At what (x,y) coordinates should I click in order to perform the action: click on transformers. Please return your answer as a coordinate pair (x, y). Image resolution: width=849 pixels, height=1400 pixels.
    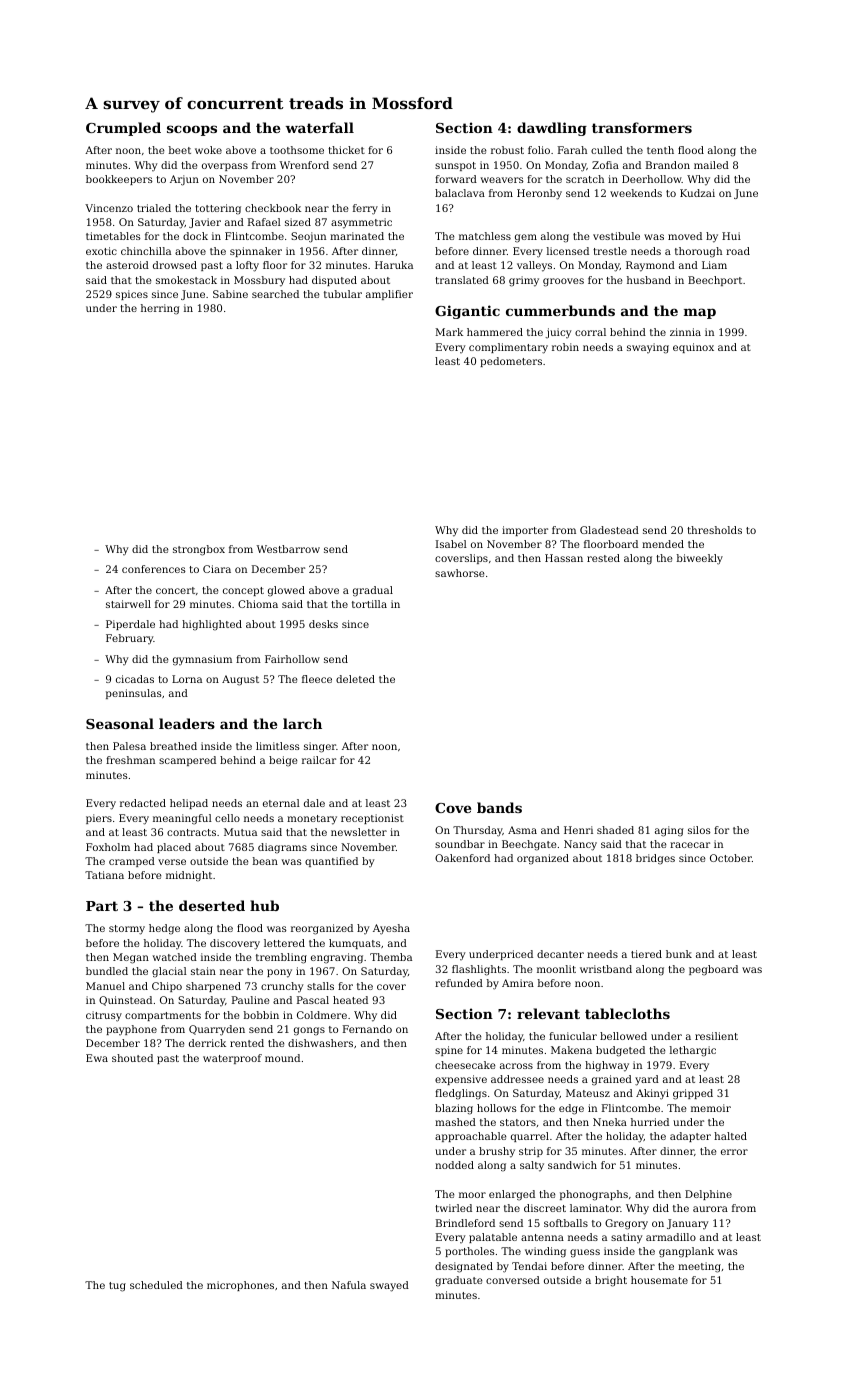
    Looking at the image, I should click on (642, 127).
